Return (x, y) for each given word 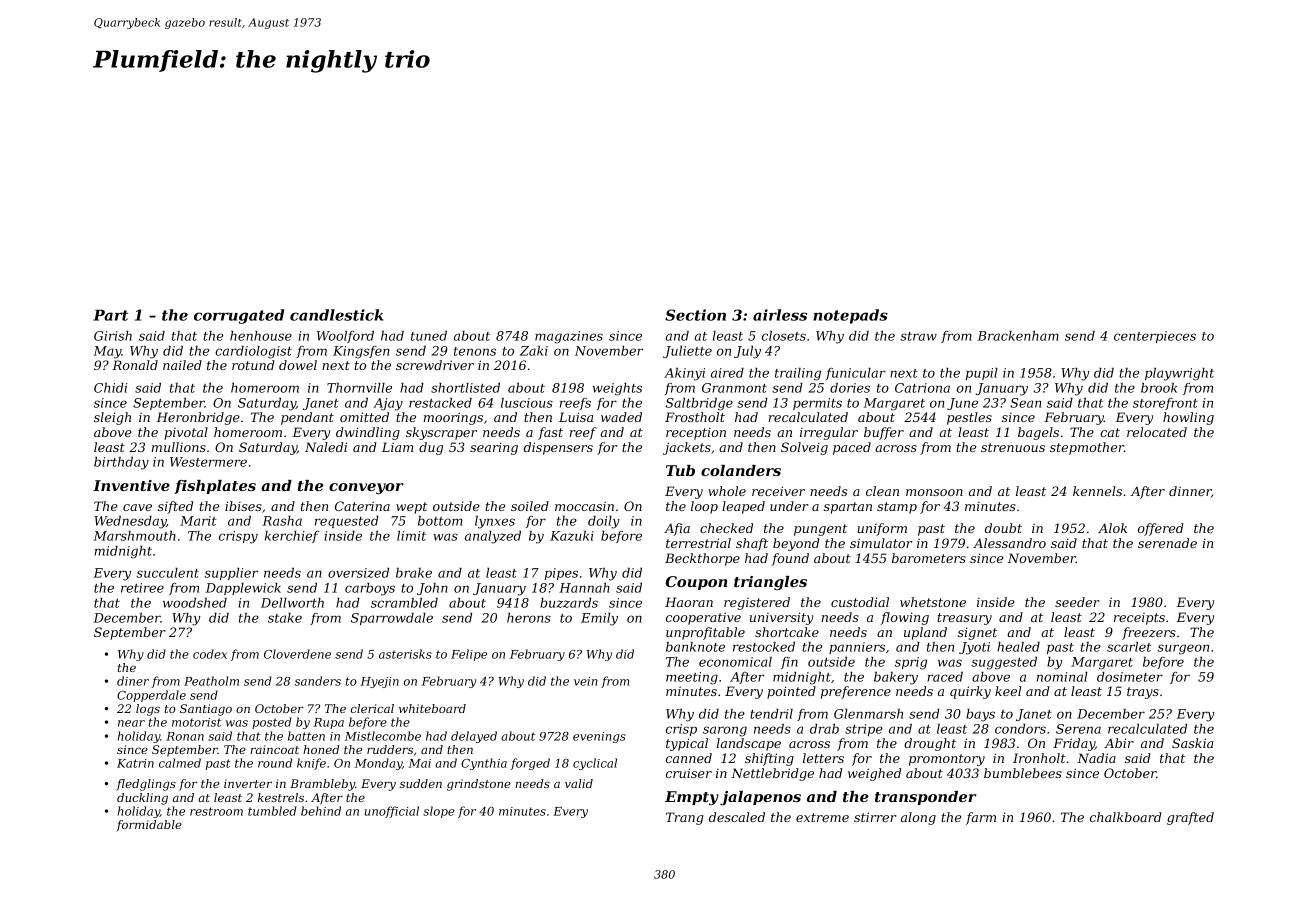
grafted (1190, 818)
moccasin (584, 506)
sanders (318, 681)
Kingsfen (361, 352)
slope (439, 812)
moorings (453, 418)
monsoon (934, 492)
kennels (1097, 491)
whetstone (933, 602)
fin (789, 663)
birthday (121, 463)
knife (311, 764)
